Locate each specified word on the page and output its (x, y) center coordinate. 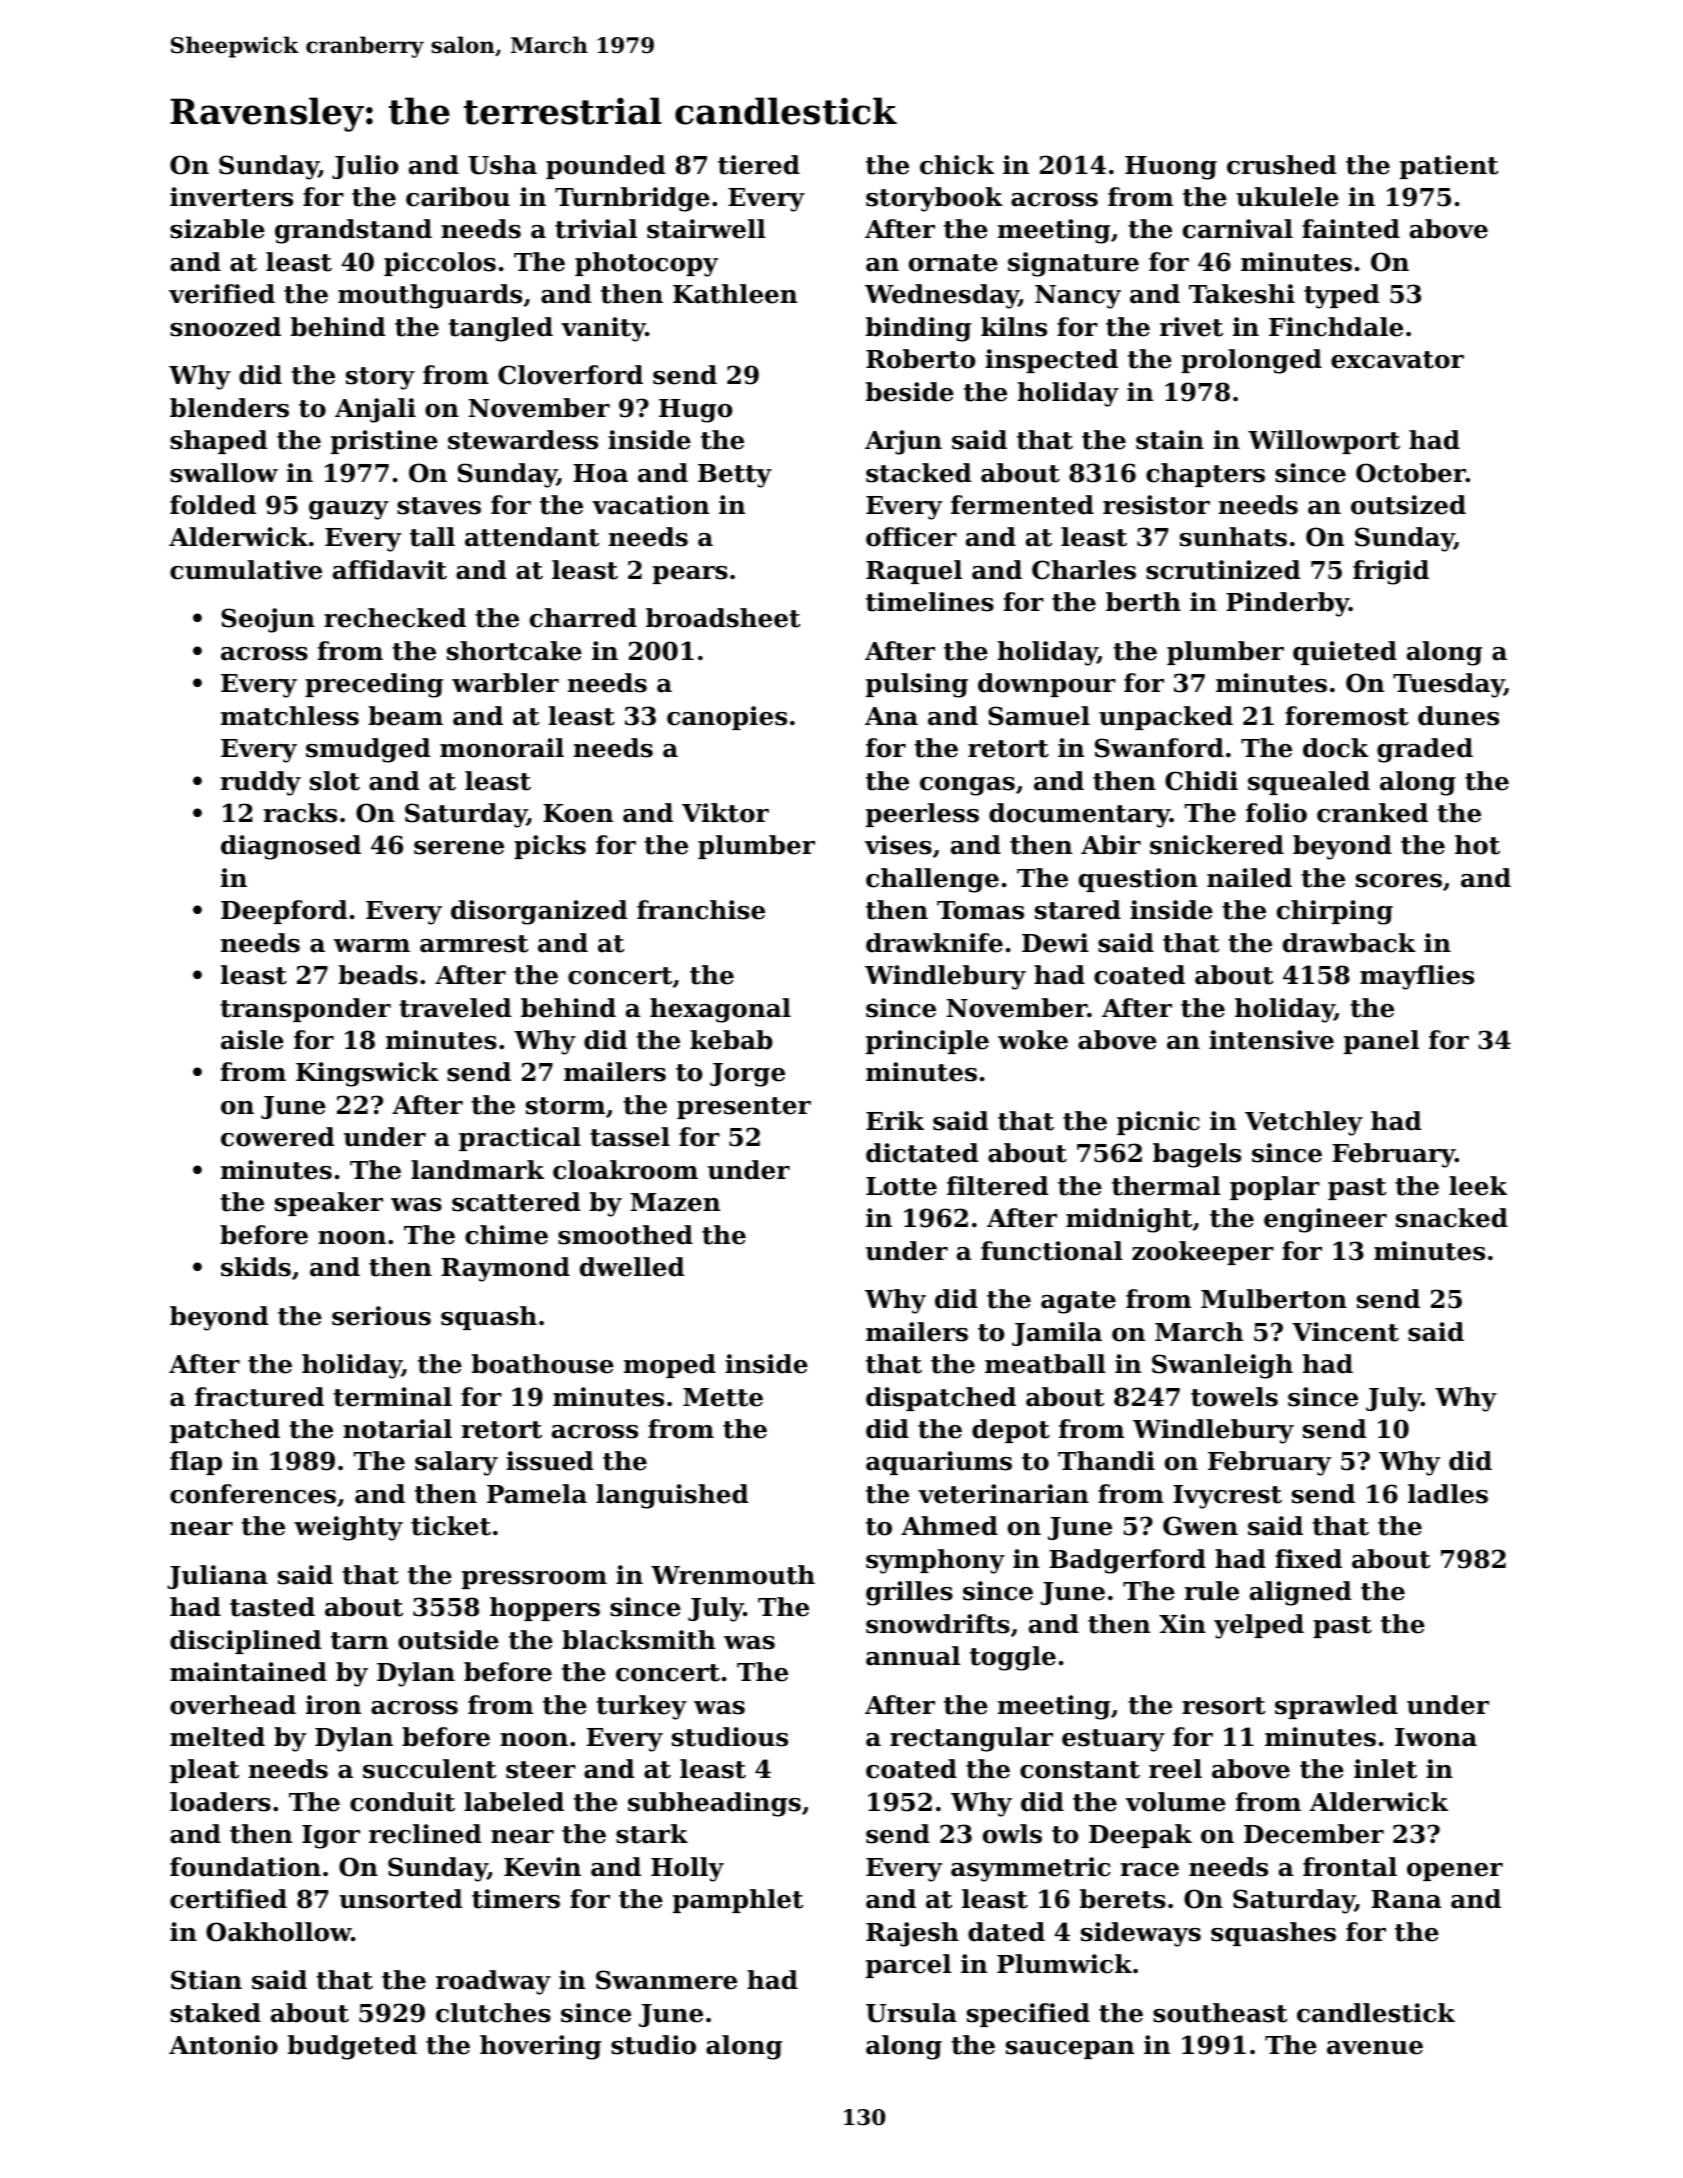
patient (1449, 167)
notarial (397, 1429)
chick (957, 165)
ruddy (261, 783)
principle (927, 1042)
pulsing (917, 685)
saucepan (1070, 2050)
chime (506, 1235)
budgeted (352, 2047)
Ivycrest (1227, 1497)
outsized (1408, 505)
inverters (231, 197)
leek (1478, 1186)
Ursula (911, 2013)
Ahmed (949, 1526)
